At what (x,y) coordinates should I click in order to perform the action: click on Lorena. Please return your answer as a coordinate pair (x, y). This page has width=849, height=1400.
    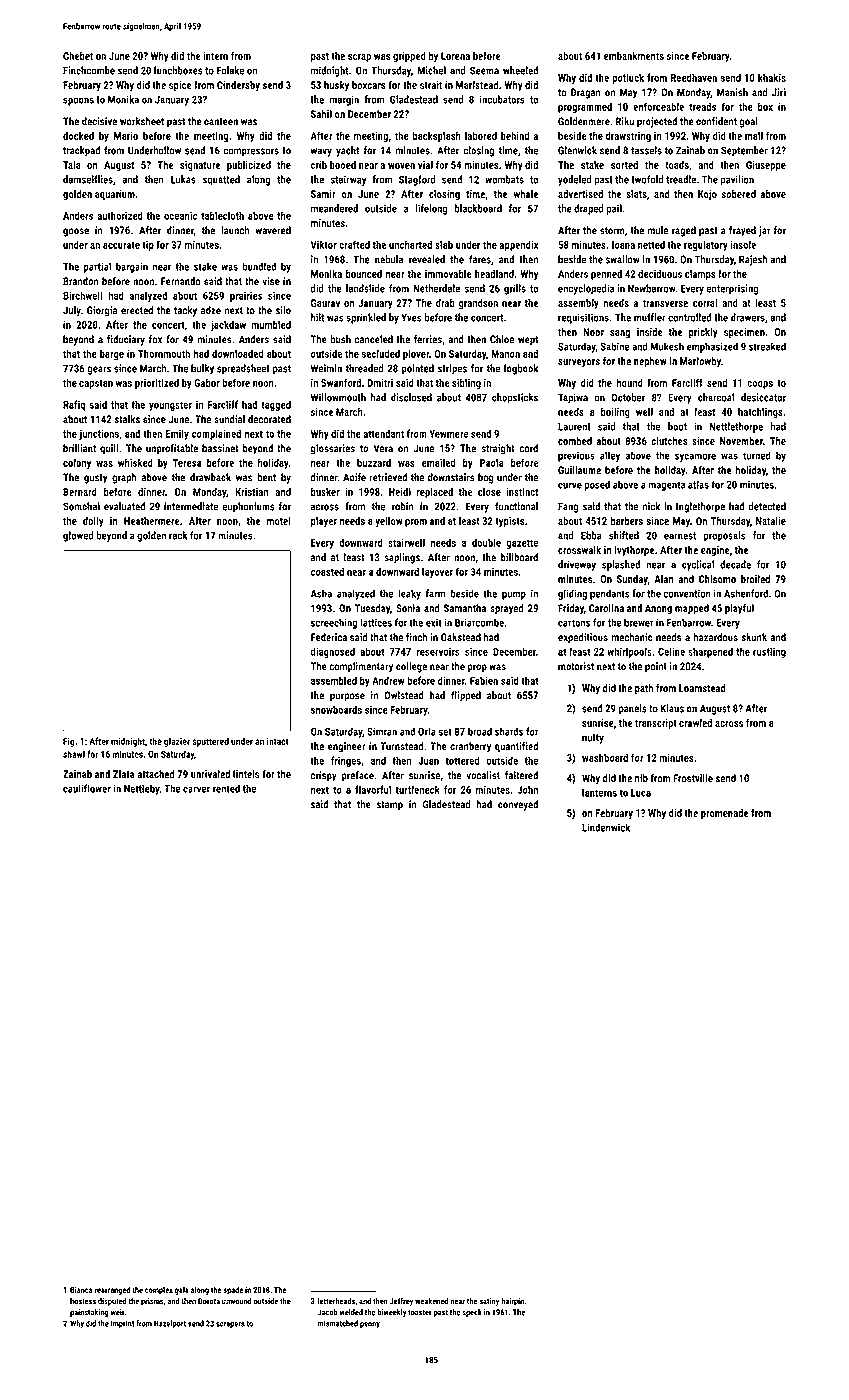
    Looking at the image, I should click on (455, 56).
